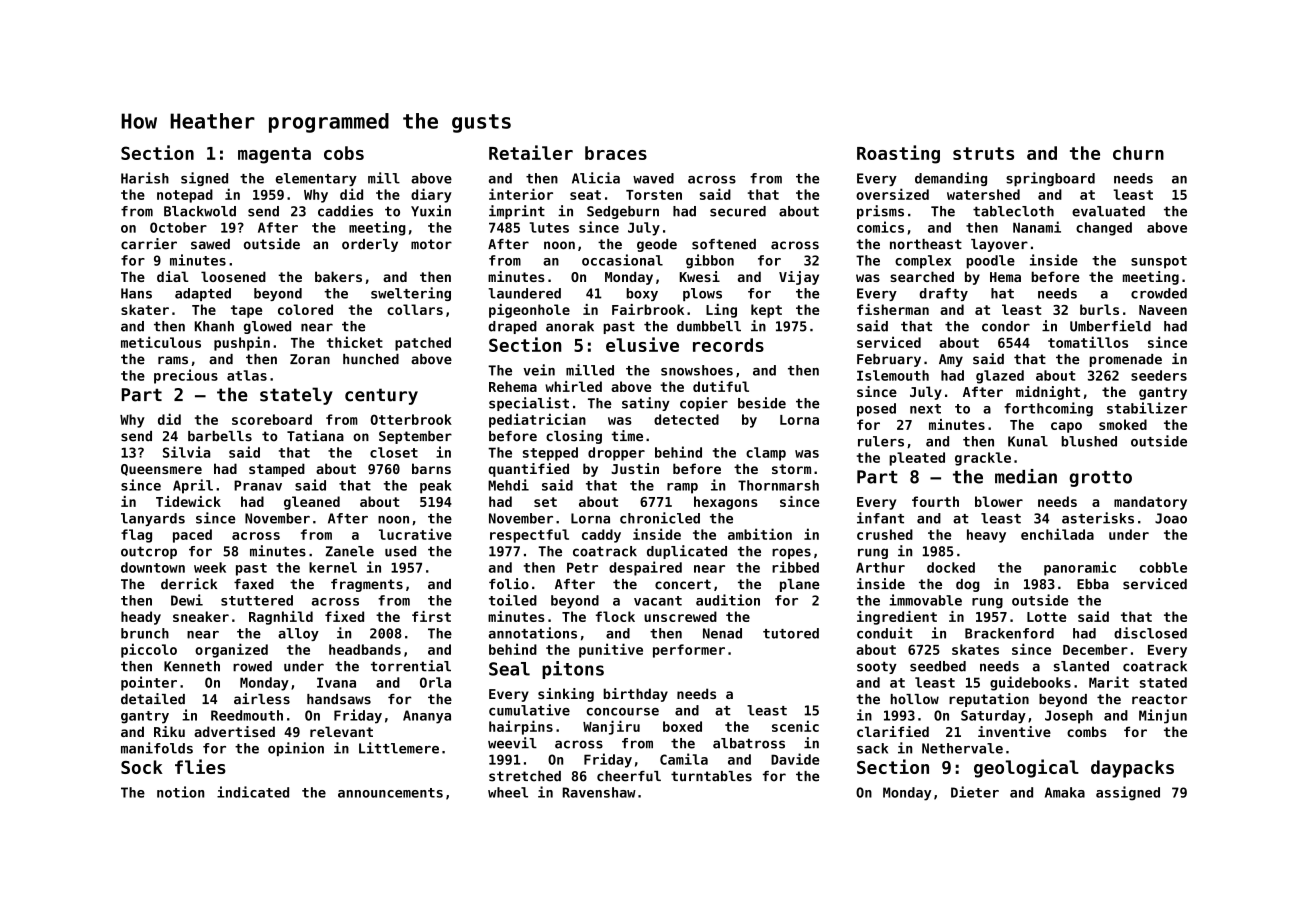  I want to click on announcements, so click(390, 793).
